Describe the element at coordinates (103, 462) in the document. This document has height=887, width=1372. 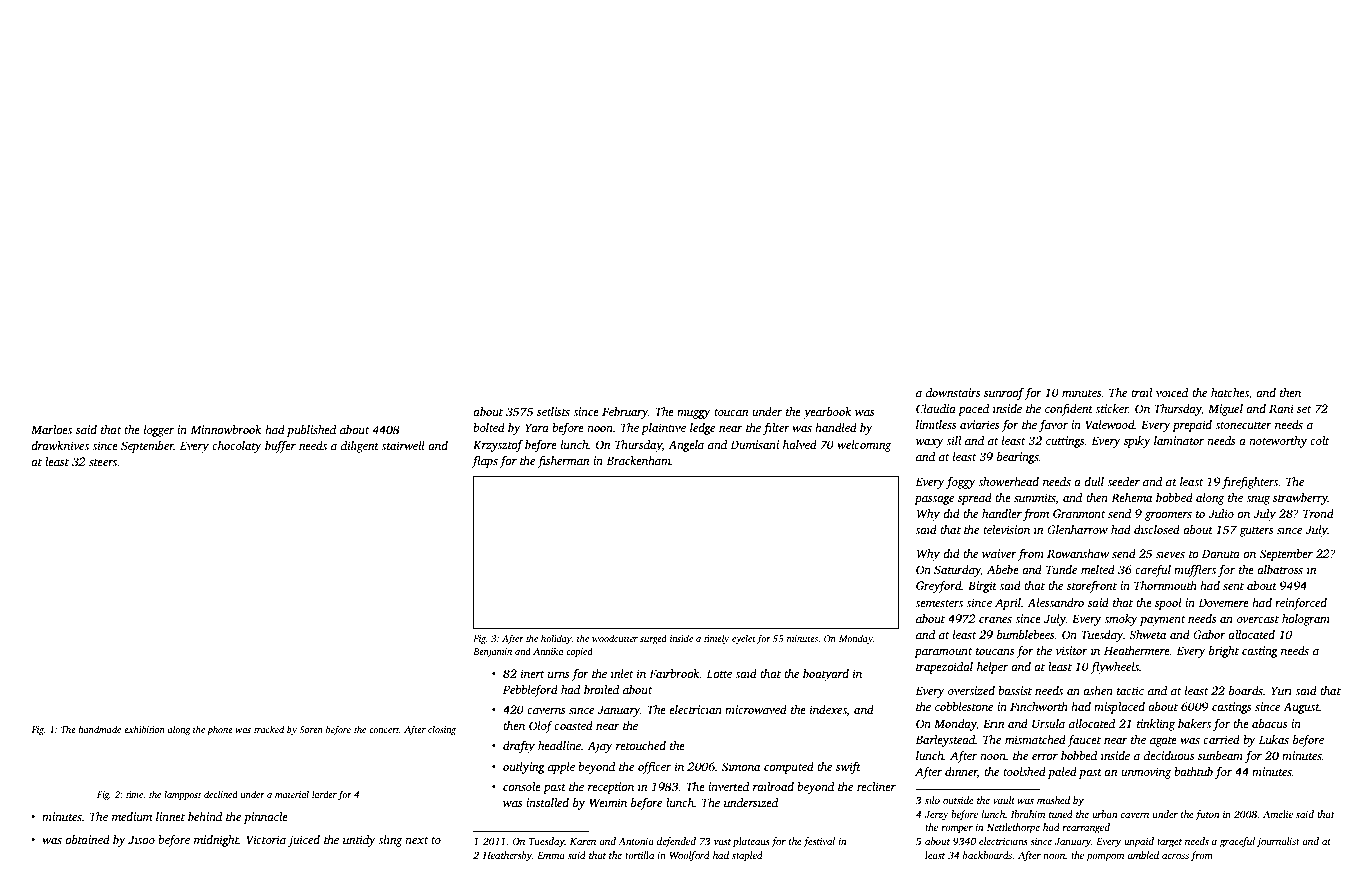
I see `steers` at that location.
